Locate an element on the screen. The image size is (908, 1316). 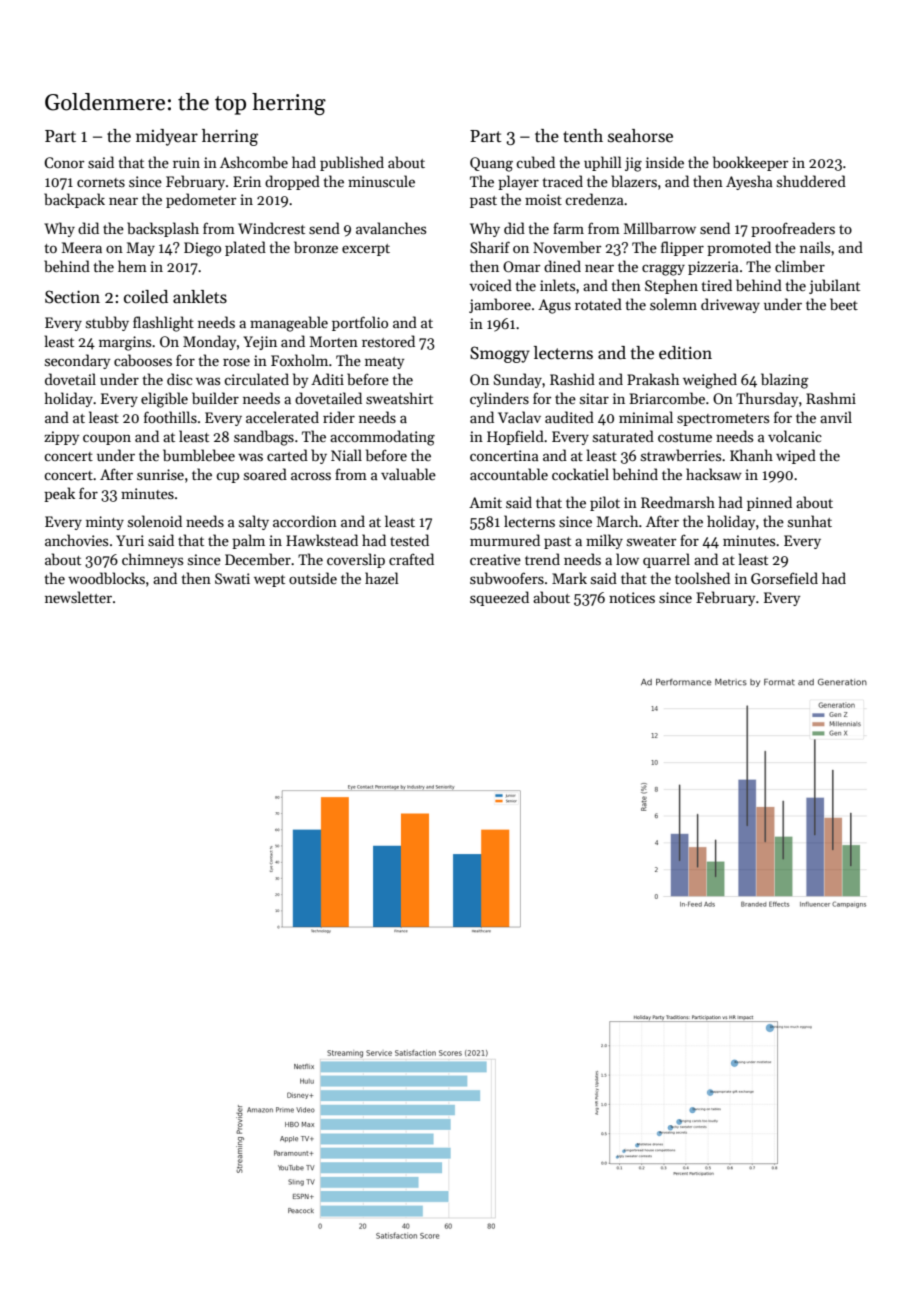
rider is located at coordinates (339, 417).
